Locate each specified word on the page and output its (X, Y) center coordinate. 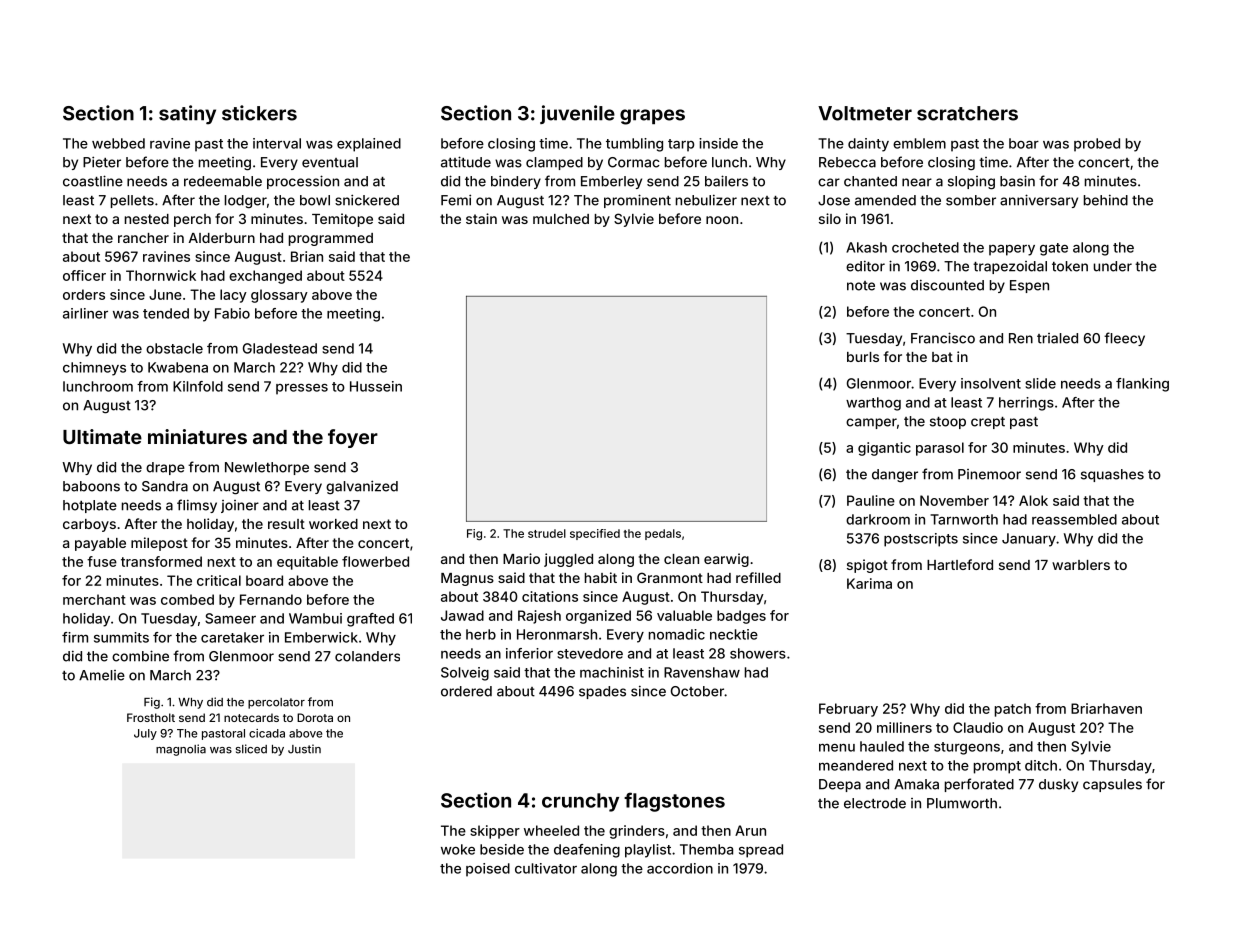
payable (100, 544)
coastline (93, 181)
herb (481, 634)
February (848, 710)
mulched (561, 219)
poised (488, 870)
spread (761, 851)
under (1113, 266)
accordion (680, 868)
